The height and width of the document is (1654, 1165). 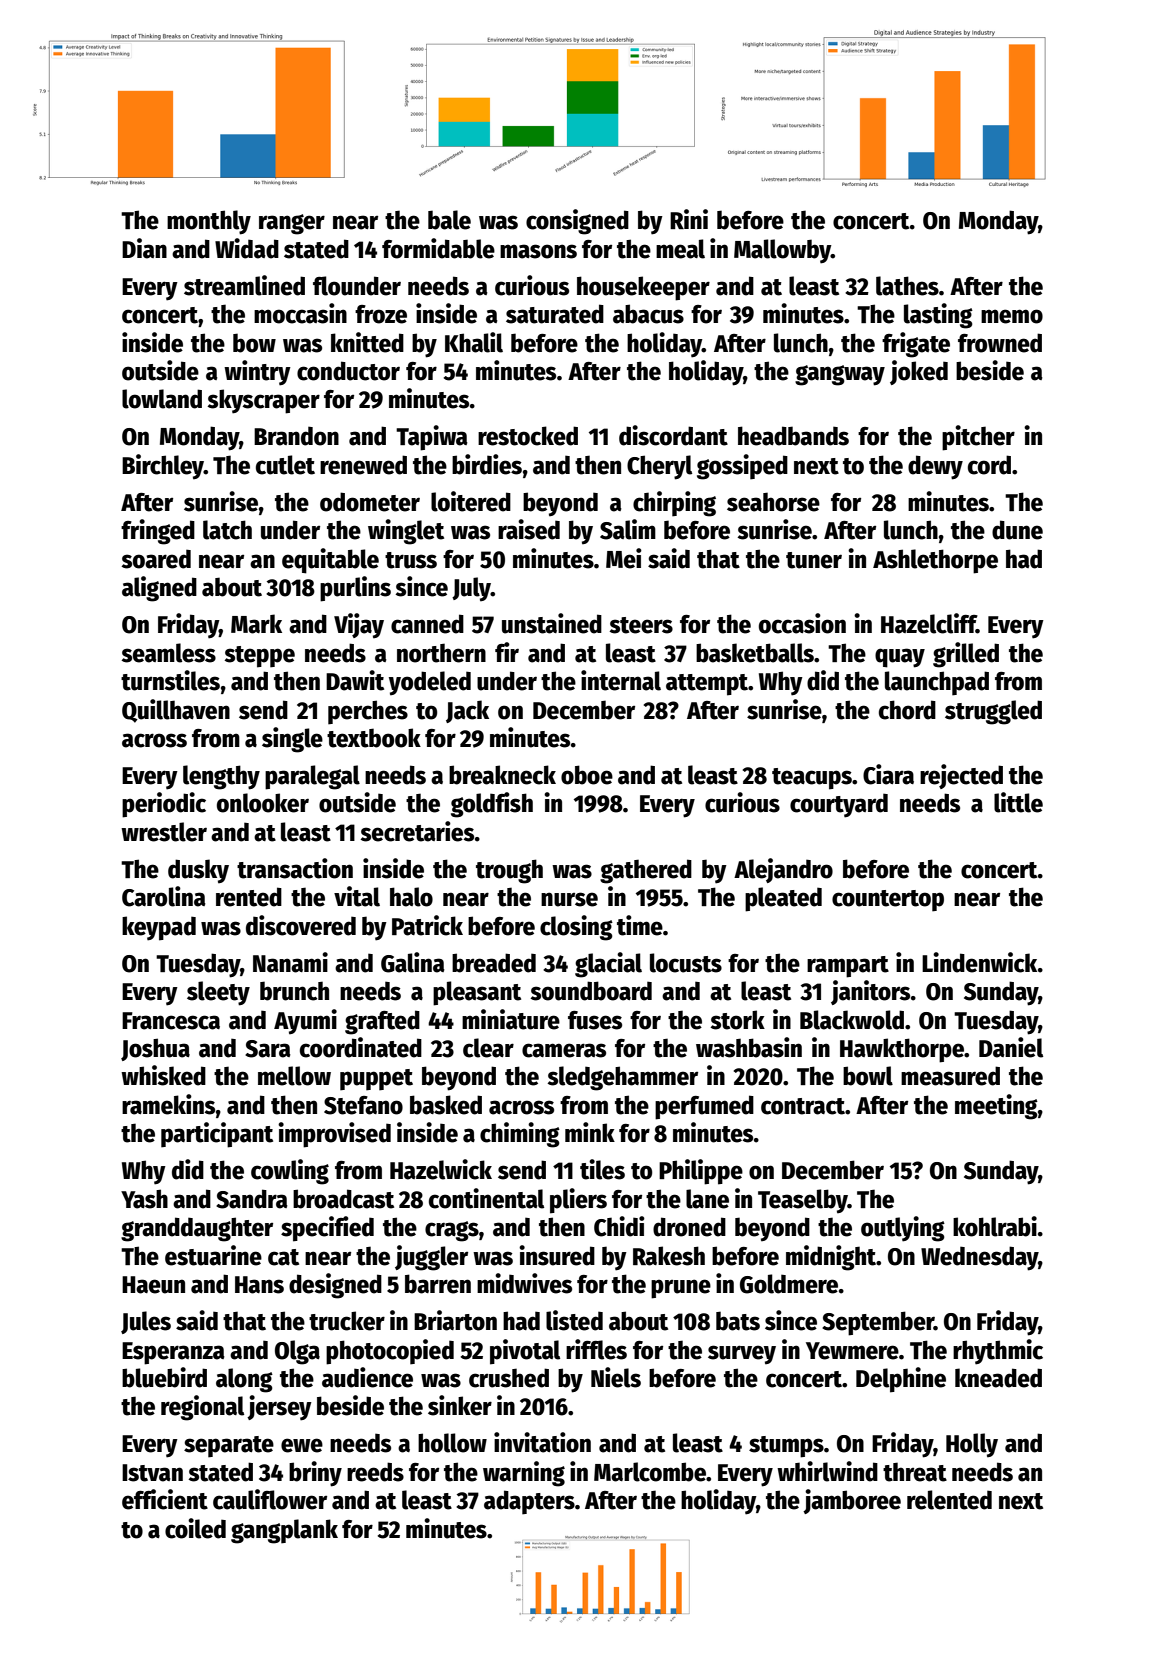 I want to click on Niels, so click(x=616, y=1377).
